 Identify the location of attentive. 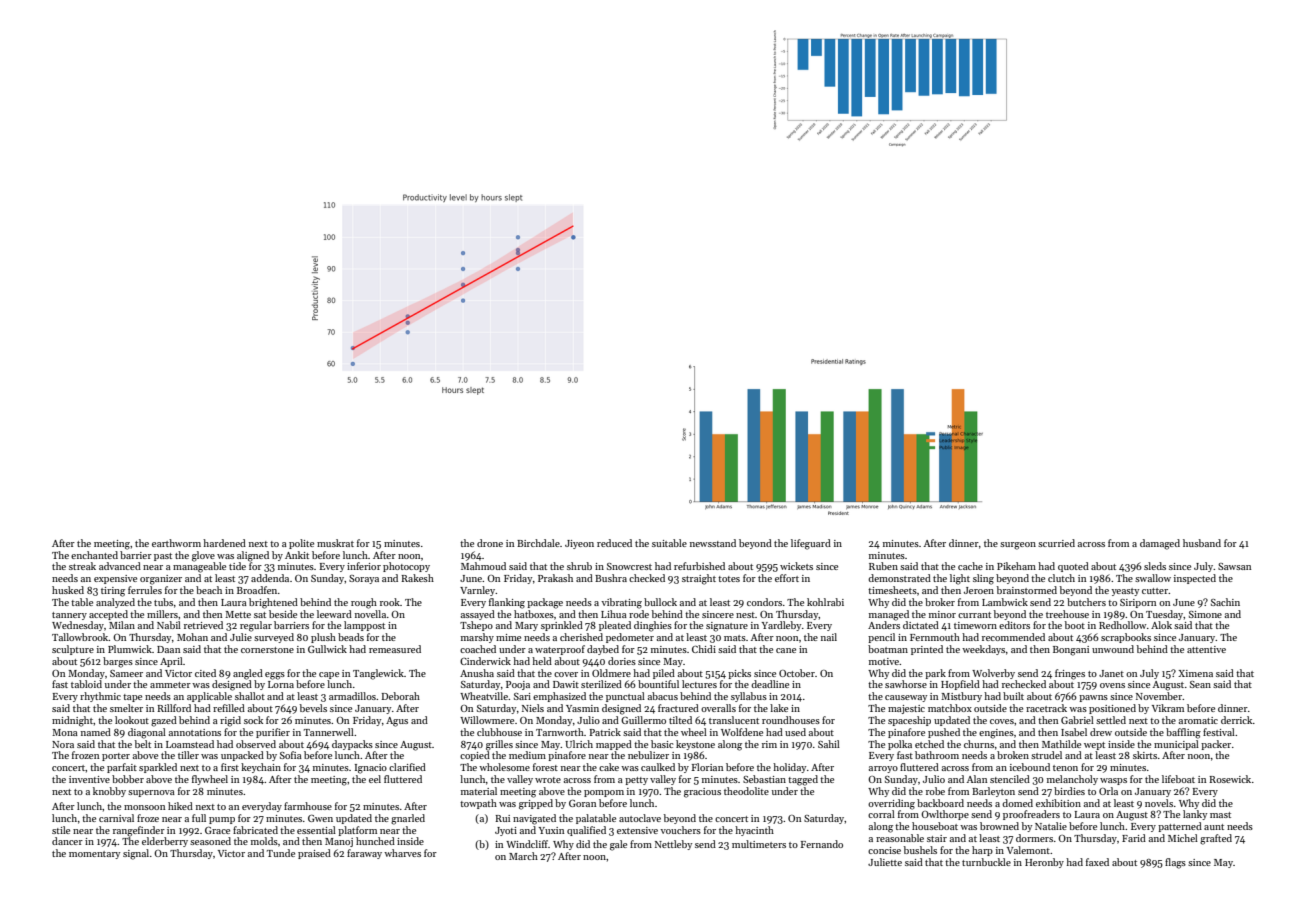
(1206, 649).
